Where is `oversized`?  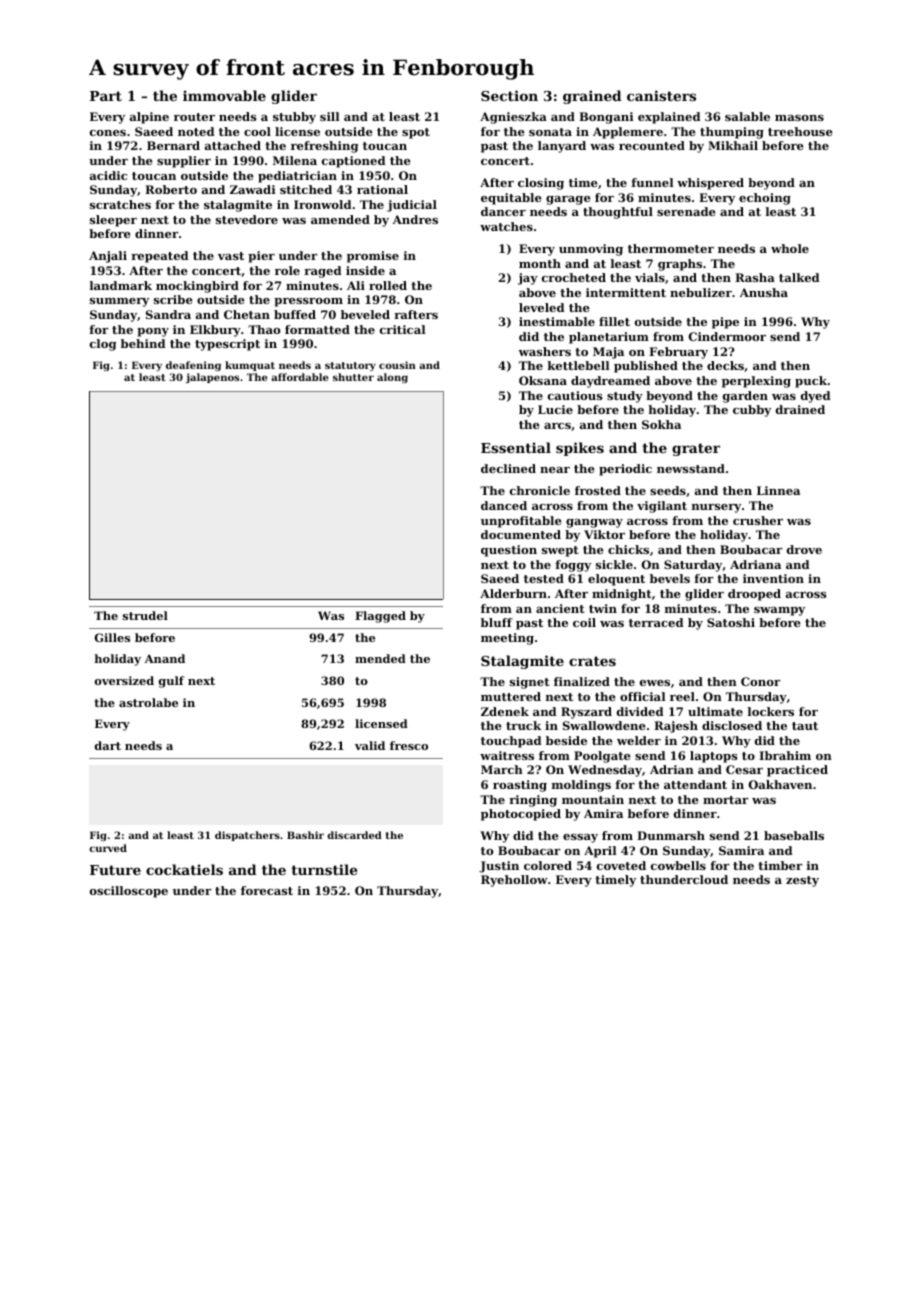
oversized is located at coordinates (124, 680).
